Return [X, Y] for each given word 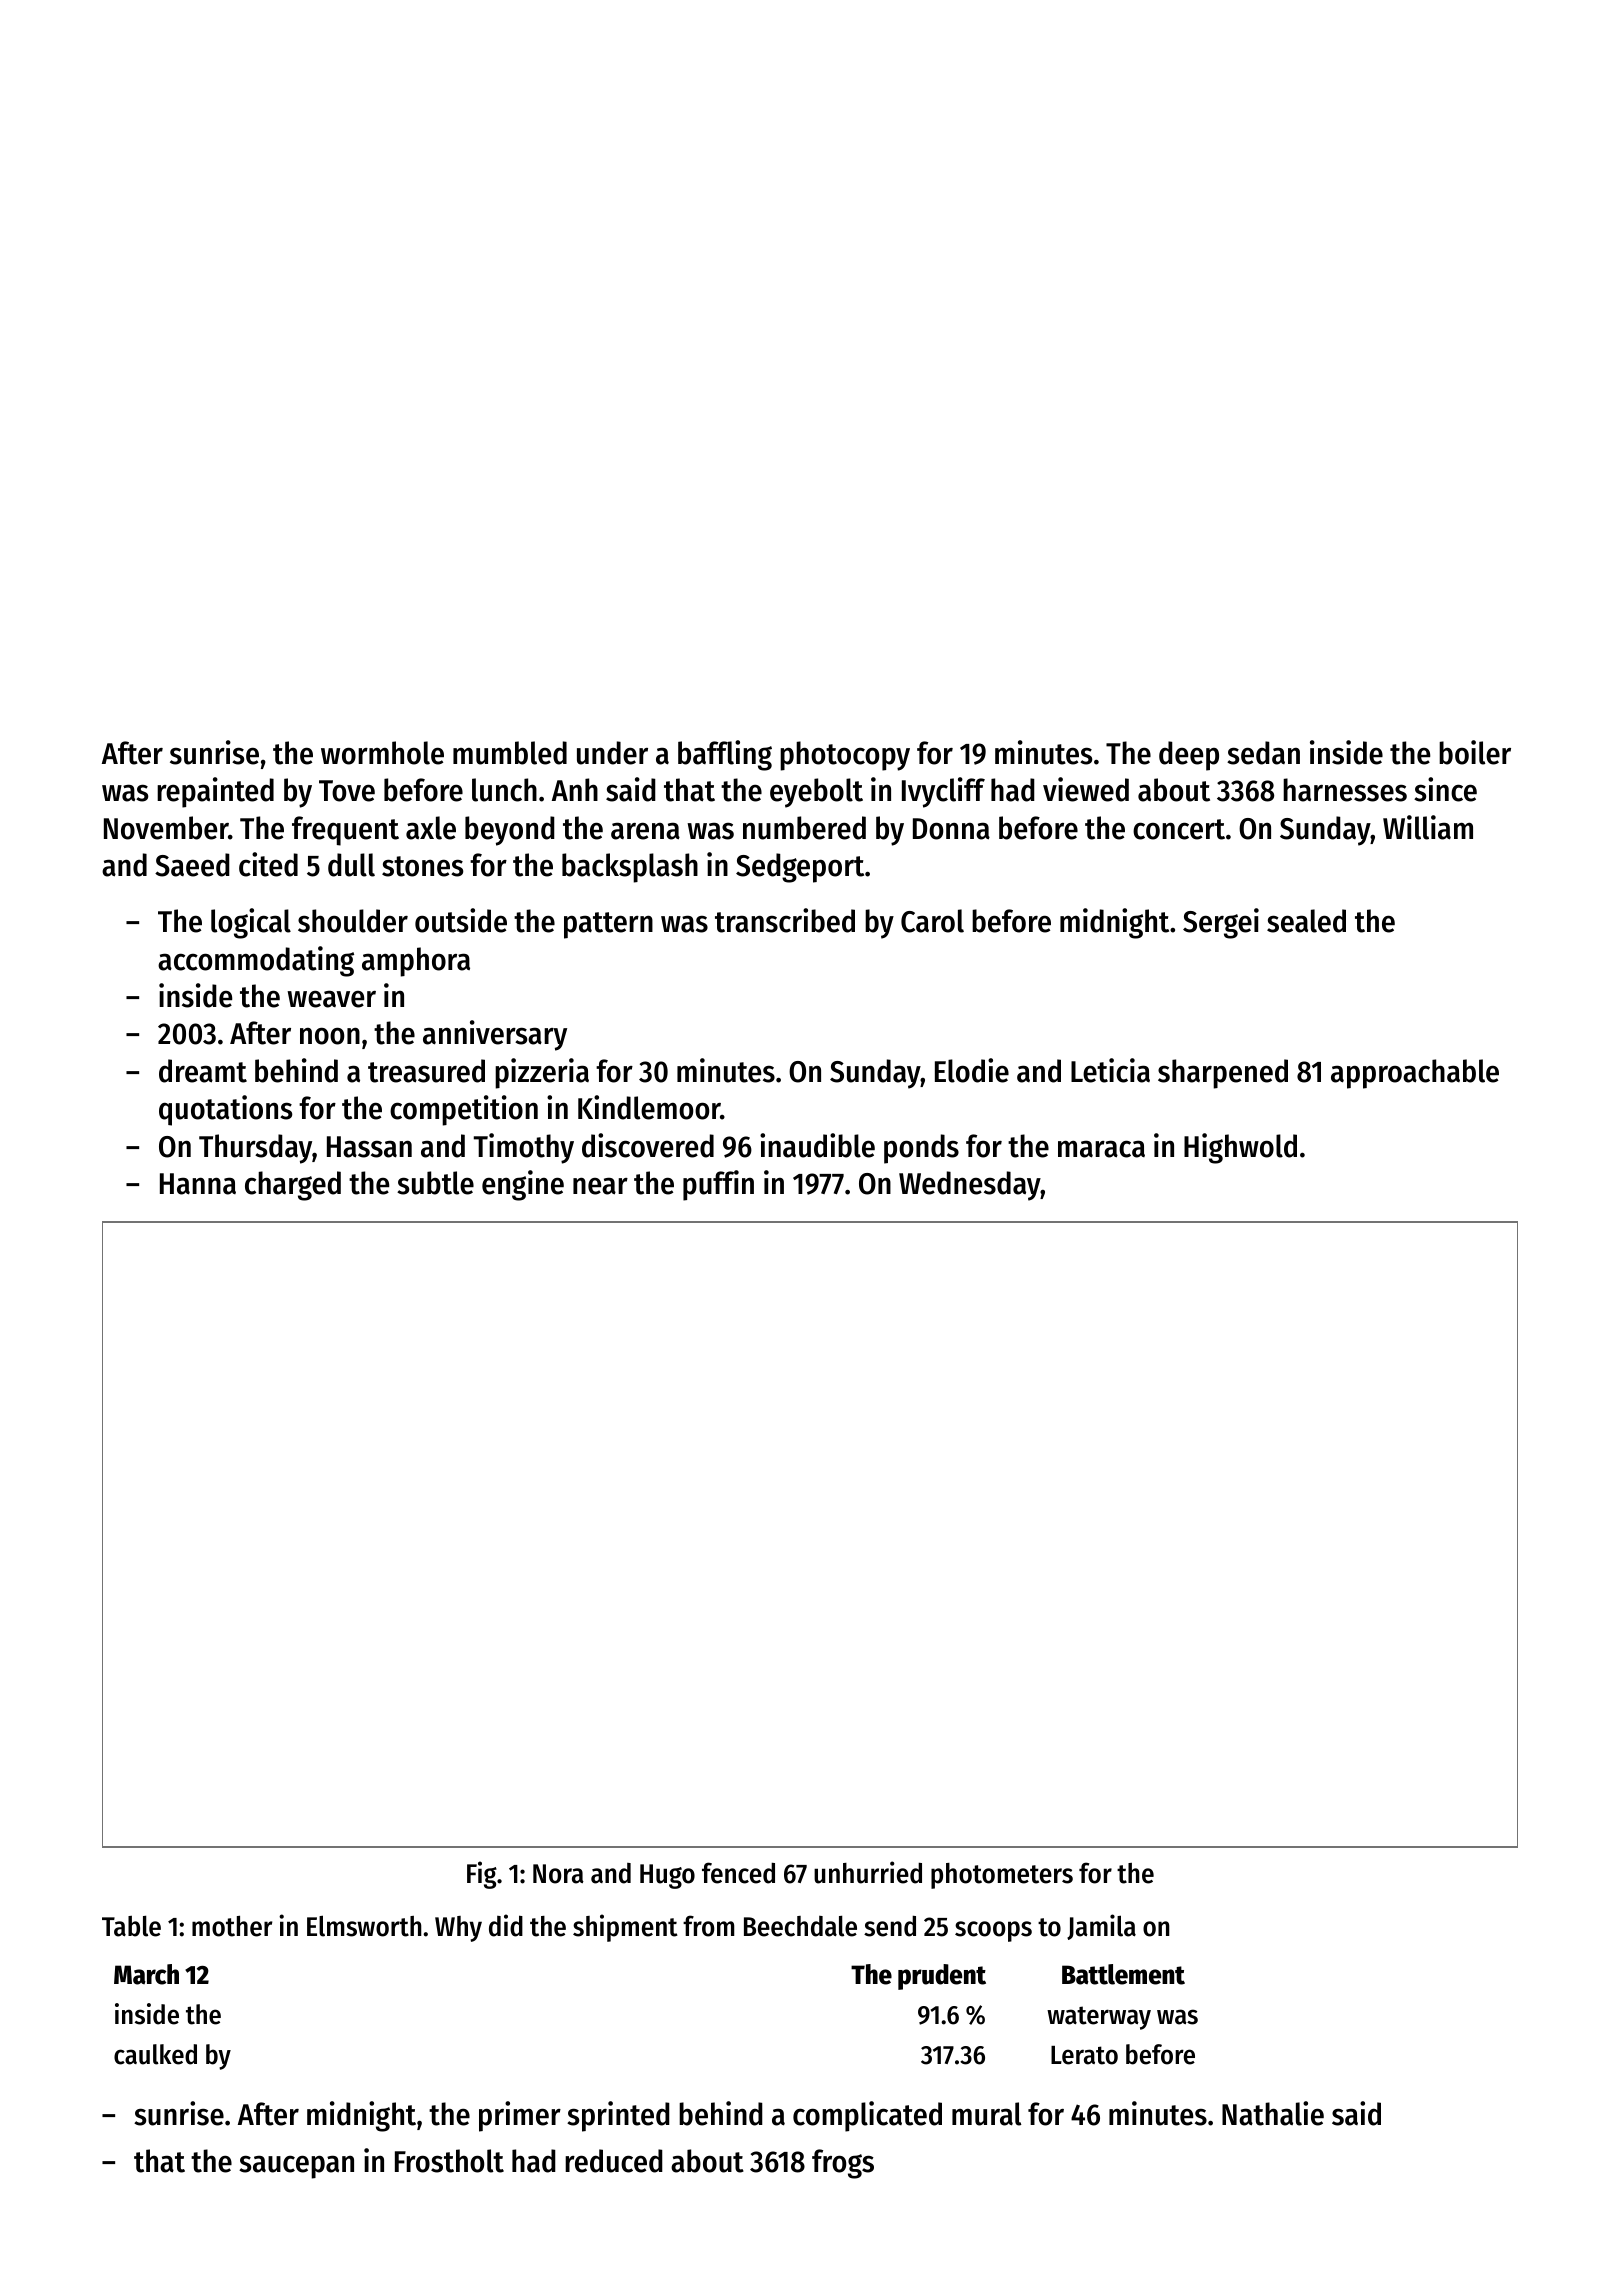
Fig [482, 1875]
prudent [942, 1977]
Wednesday [970, 1186]
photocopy [845, 756]
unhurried [868, 1872]
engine [523, 1185]
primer [520, 2116]
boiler [1475, 752]
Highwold [1240, 1148]
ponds [921, 1149]
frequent [345, 831]
